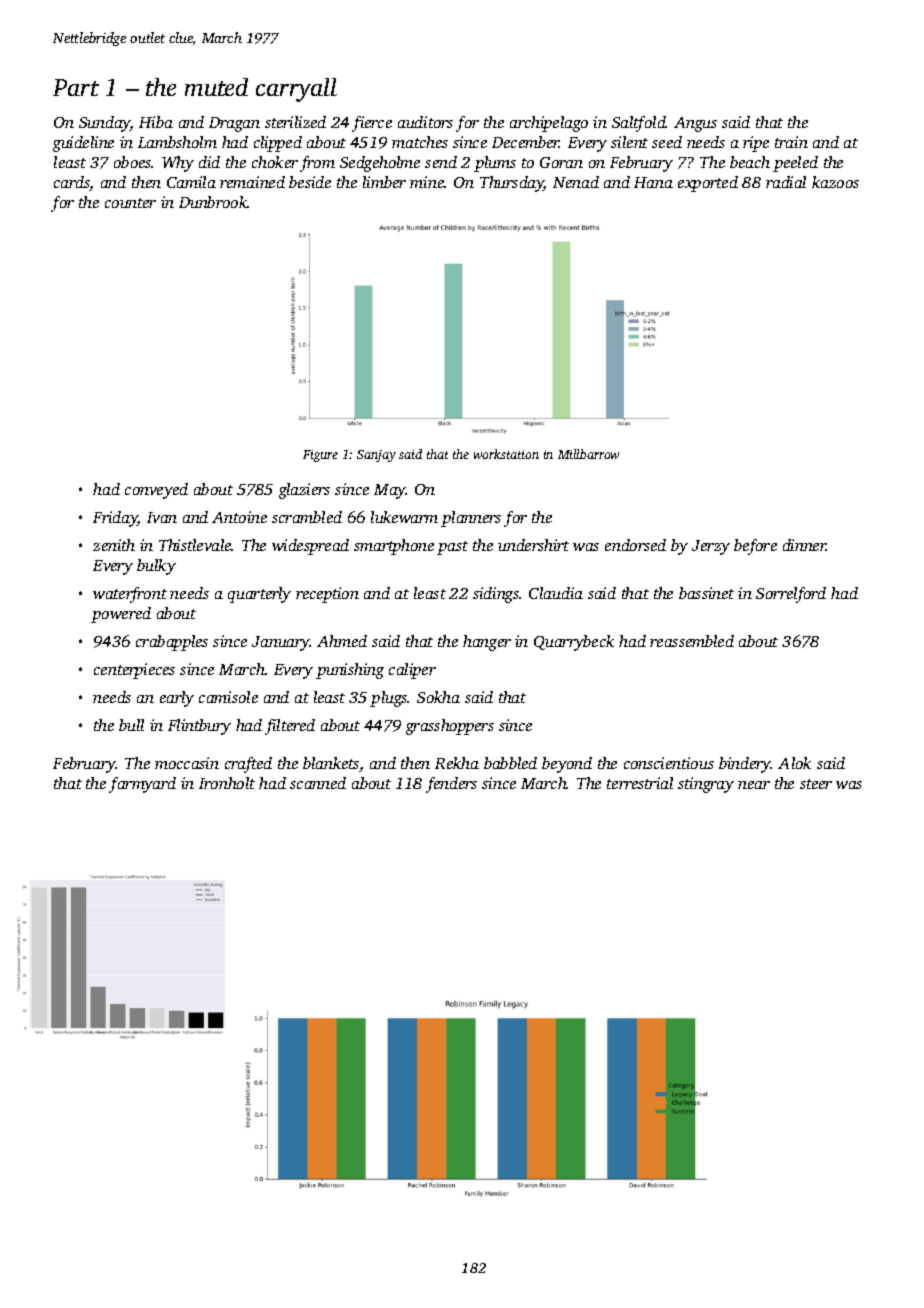 The height and width of the image is (1308, 924). What do you see at coordinates (248, 765) in the image?
I see `crafted` at bounding box center [248, 765].
